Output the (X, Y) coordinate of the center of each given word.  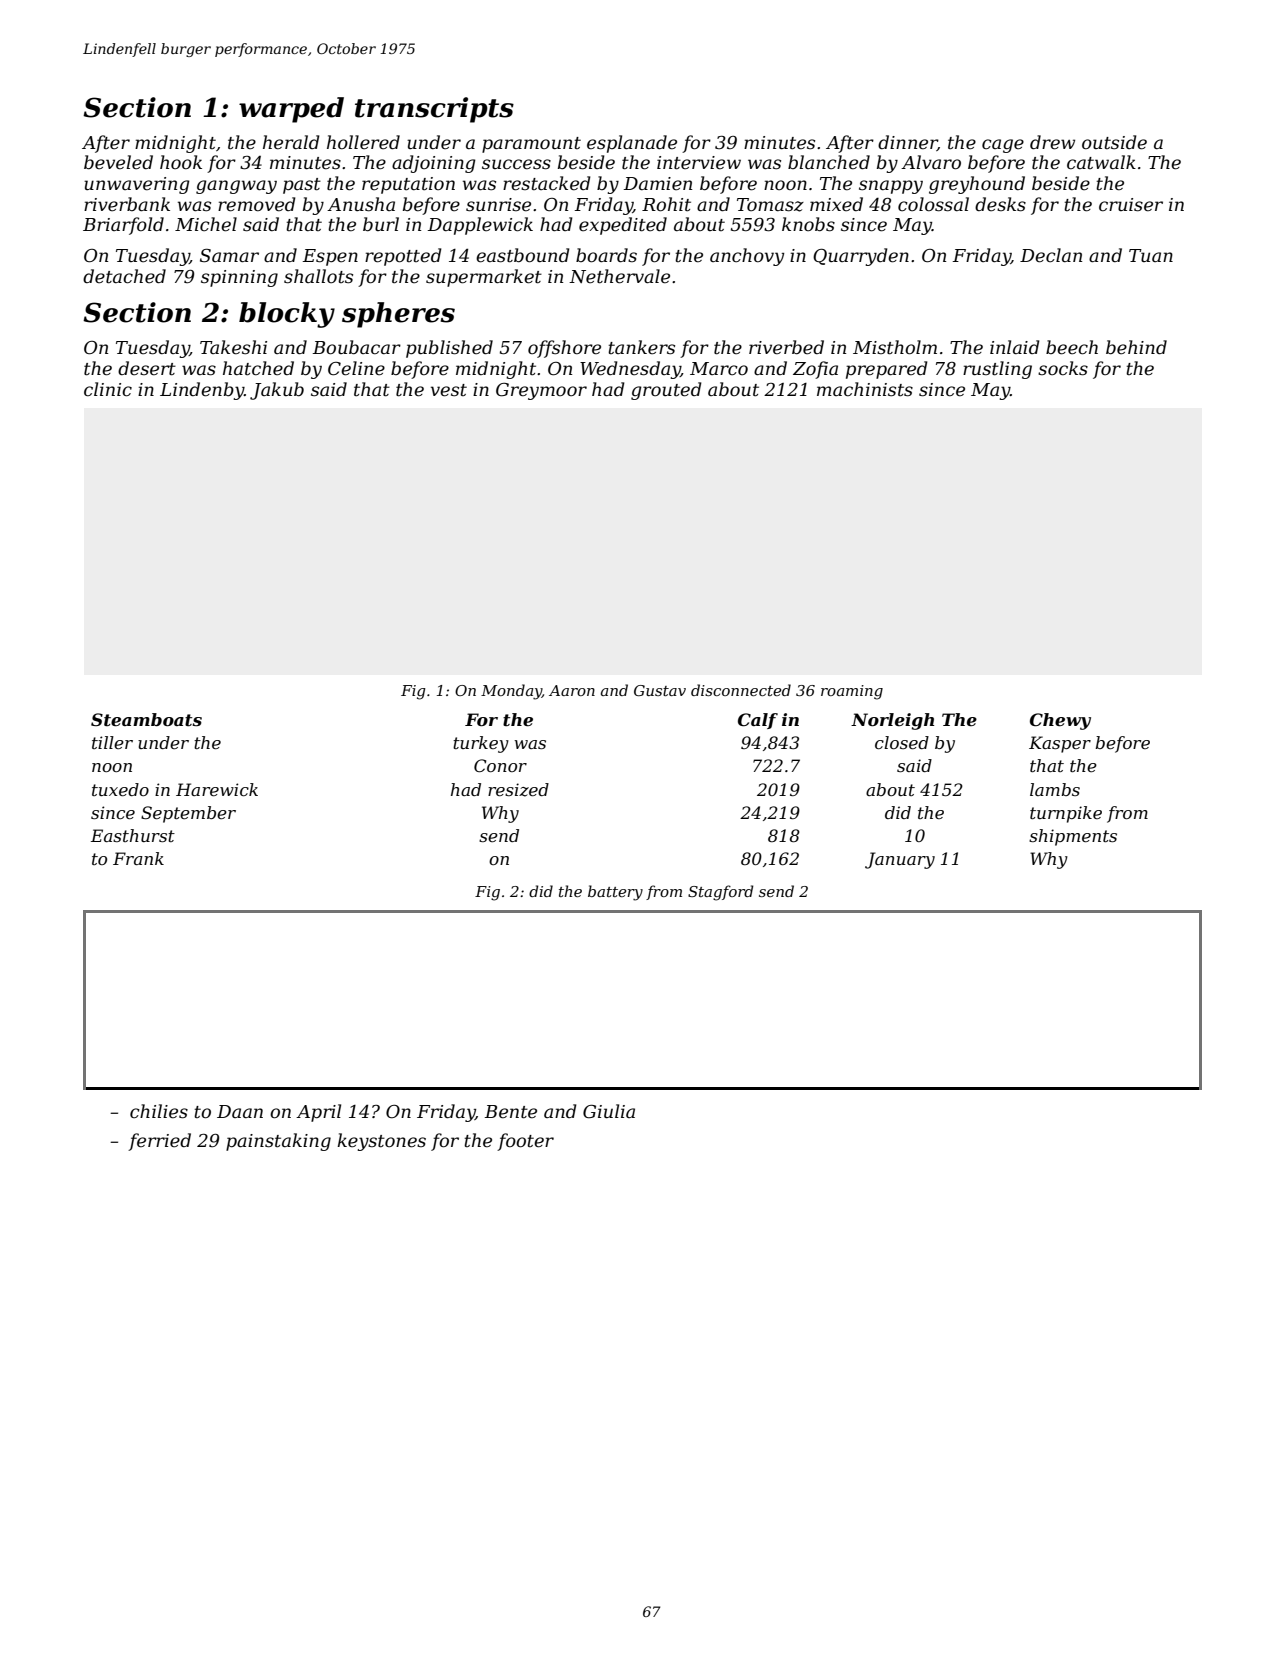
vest (449, 390)
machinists (865, 389)
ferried (159, 1142)
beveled (118, 162)
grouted (666, 391)
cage (1003, 146)
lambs (1055, 789)
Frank (138, 858)
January (900, 860)
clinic (108, 389)
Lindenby (202, 391)
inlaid (1015, 347)
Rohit (666, 204)
